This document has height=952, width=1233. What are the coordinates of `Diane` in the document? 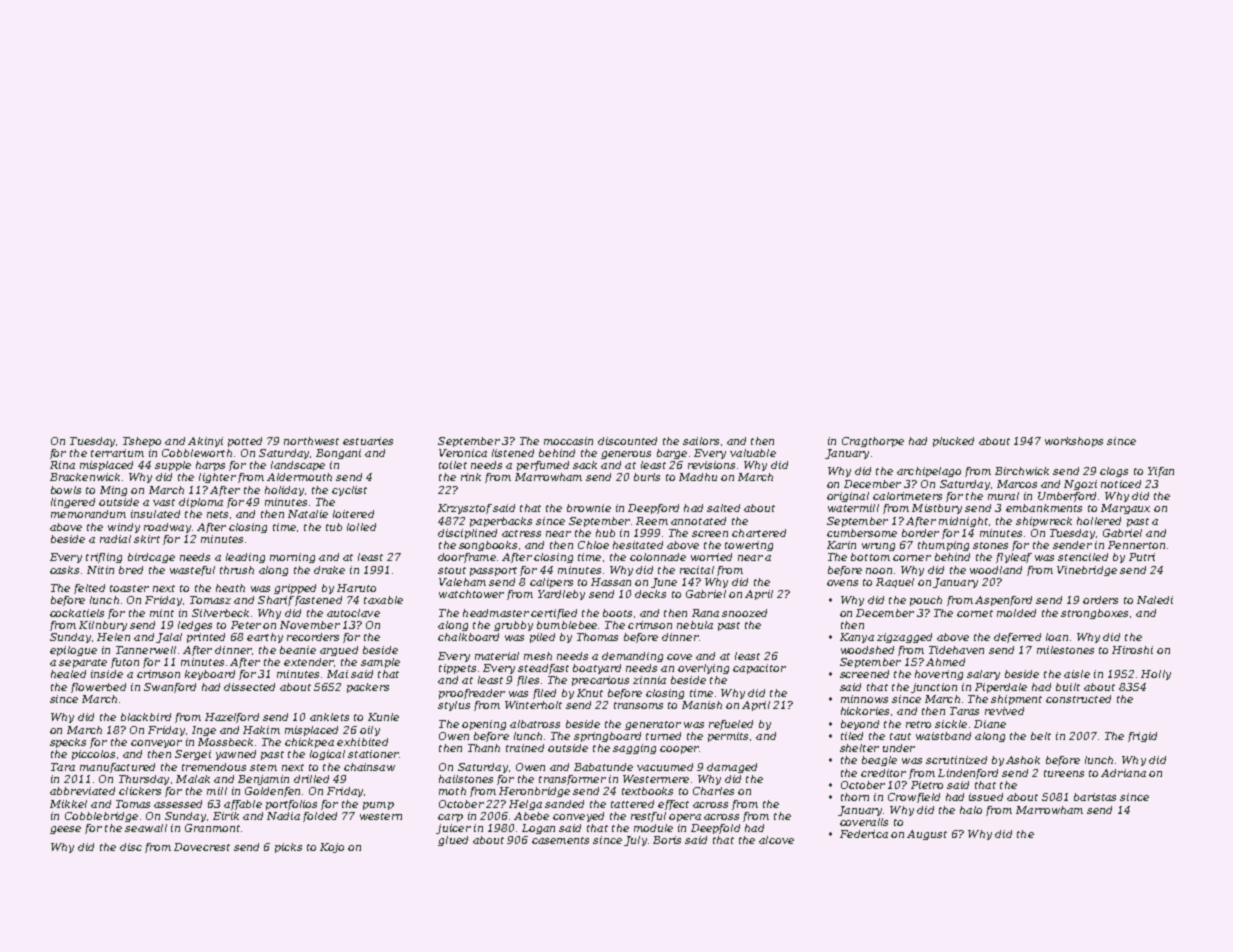 It's located at (990, 724).
